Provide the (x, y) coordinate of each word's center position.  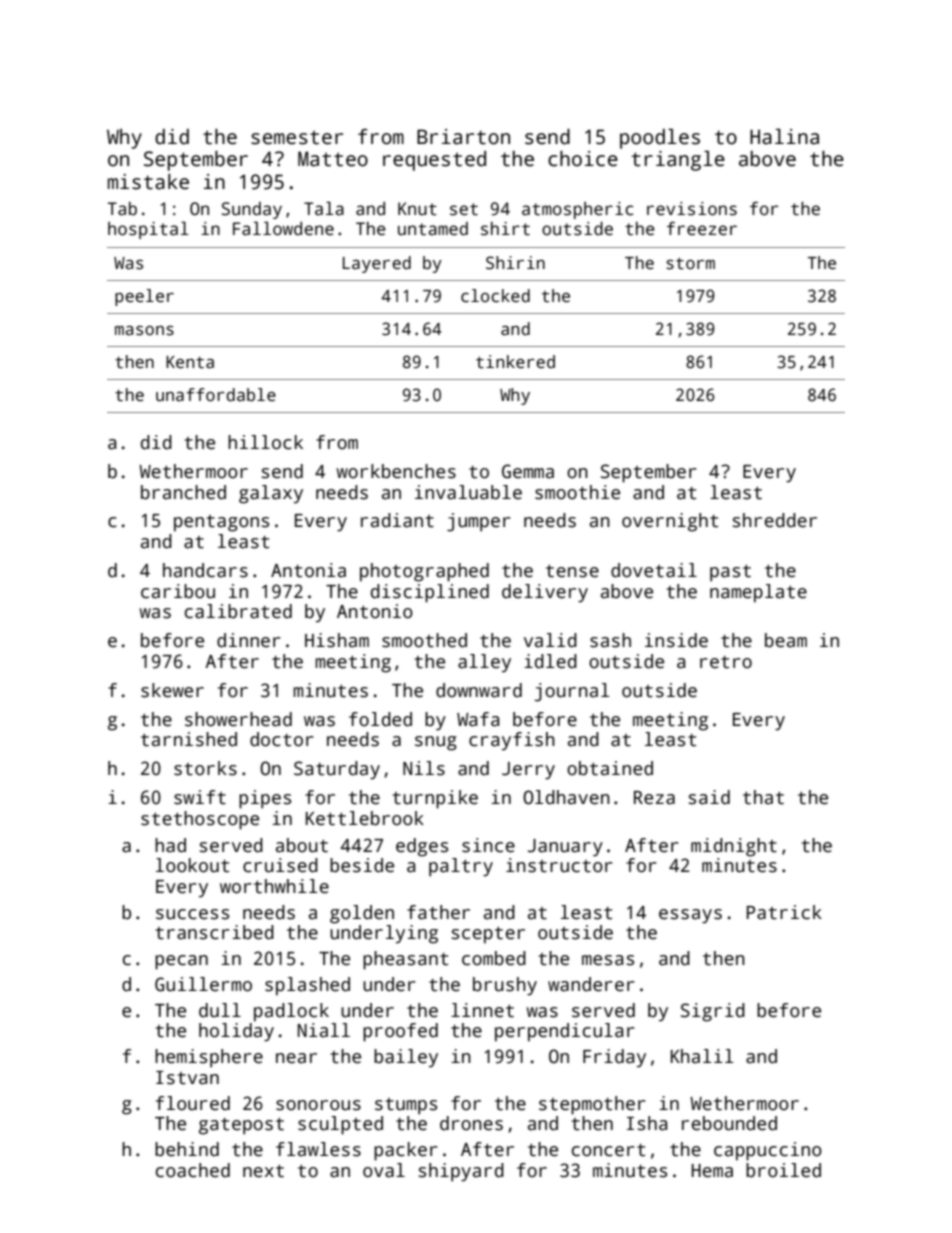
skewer (172, 690)
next (263, 1171)
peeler (144, 297)
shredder (775, 520)
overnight (670, 522)
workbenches (396, 471)
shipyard (461, 1172)
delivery (545, 593)
